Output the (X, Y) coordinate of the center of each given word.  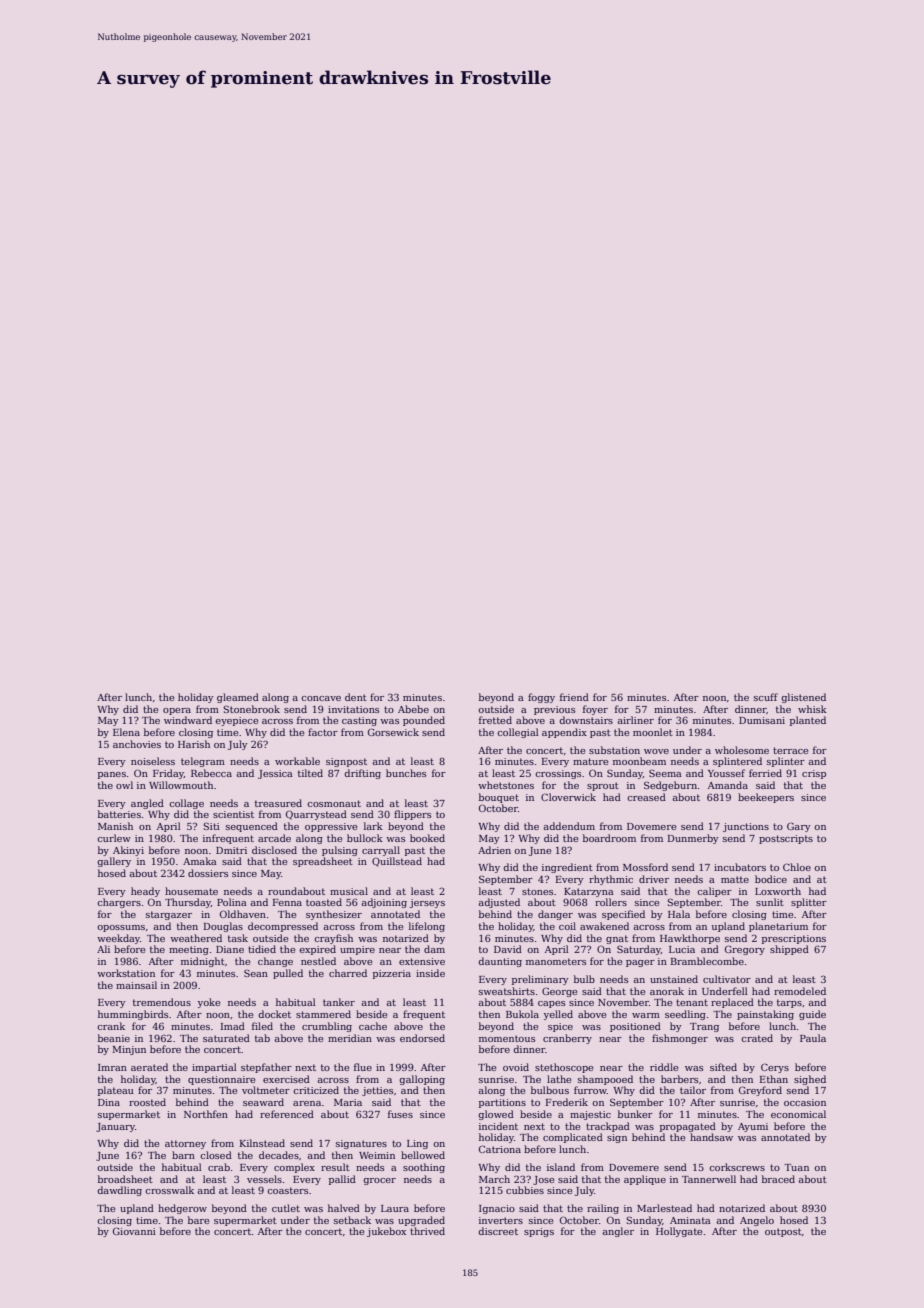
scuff (766, 697)
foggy (541, 698)
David (508, 949)
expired (317, 950)
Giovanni (134, 1231)
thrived (427, 1231)
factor (323, 732)
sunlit (770, 902)
